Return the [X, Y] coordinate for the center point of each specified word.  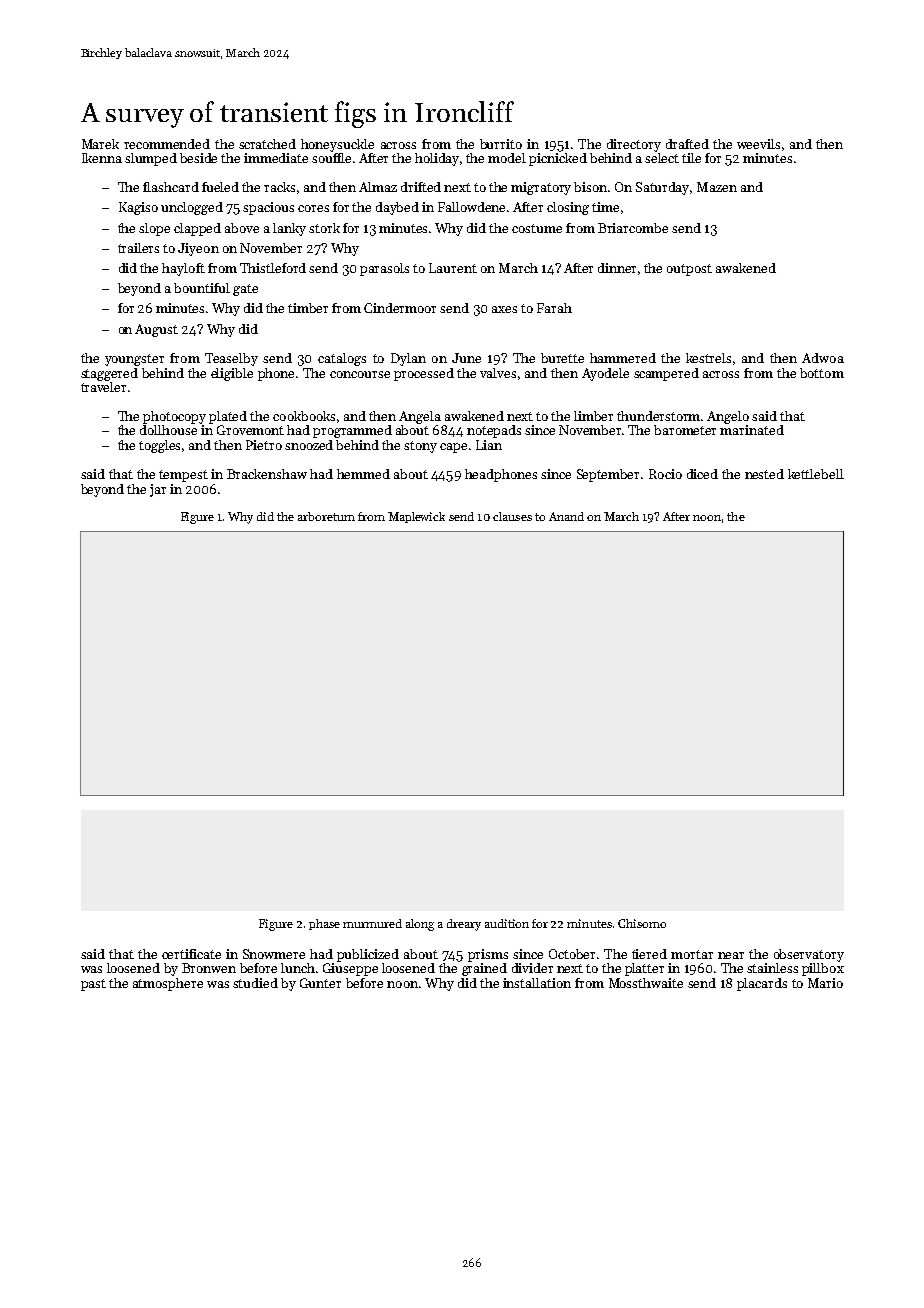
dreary [464, 925]
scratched [267, 144]
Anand [566, 516]
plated [228, 417]
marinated [752, 430]
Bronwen [209, 968]
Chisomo [642, 923]
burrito [501, 144]
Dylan [408, 359]
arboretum [326, 516]
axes [504, 309]
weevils [758, 144]
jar [158, 490]
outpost [689, 270]
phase [324, 924]
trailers [138, 248]
